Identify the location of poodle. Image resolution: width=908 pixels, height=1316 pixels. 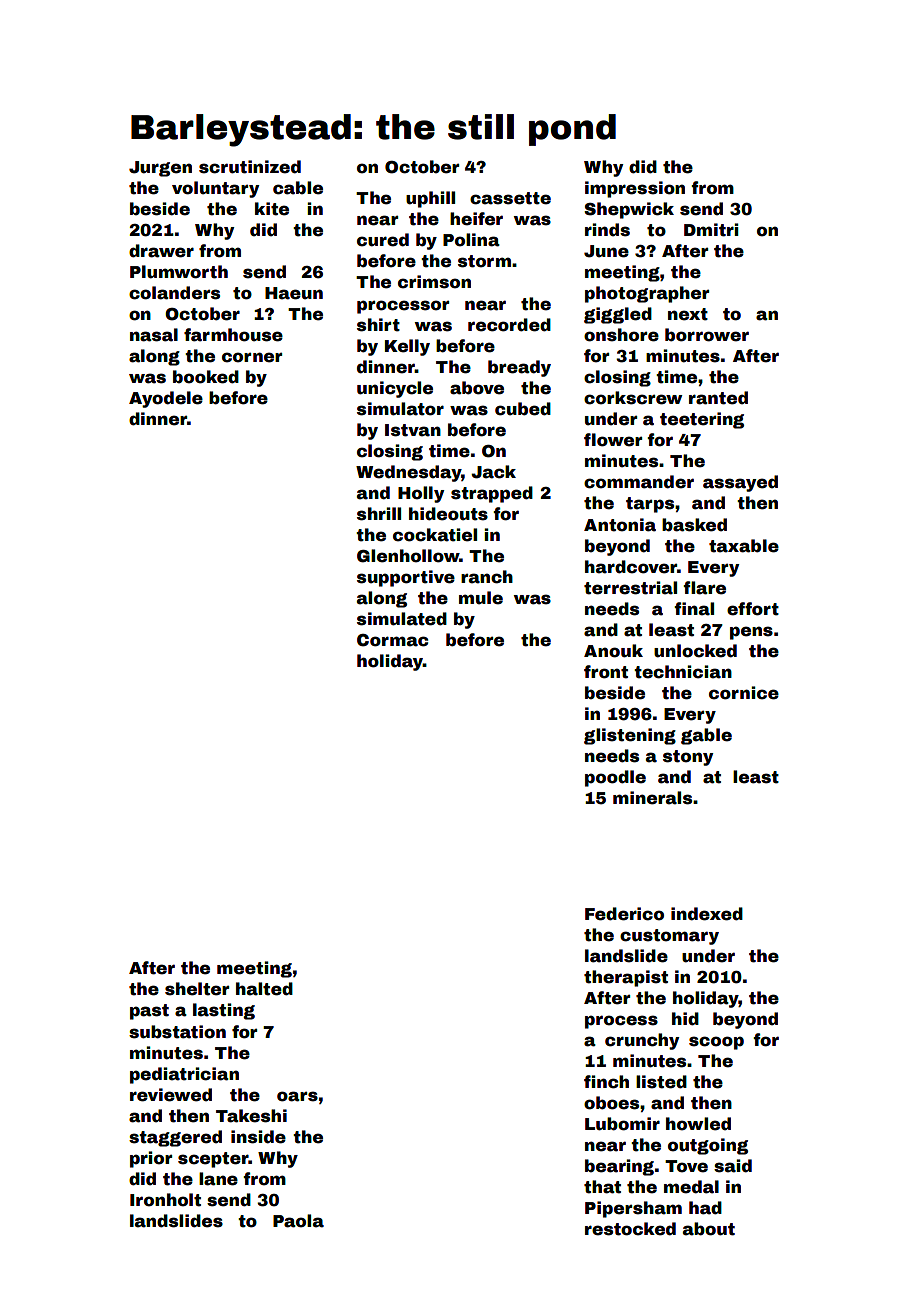
(615, 778).
